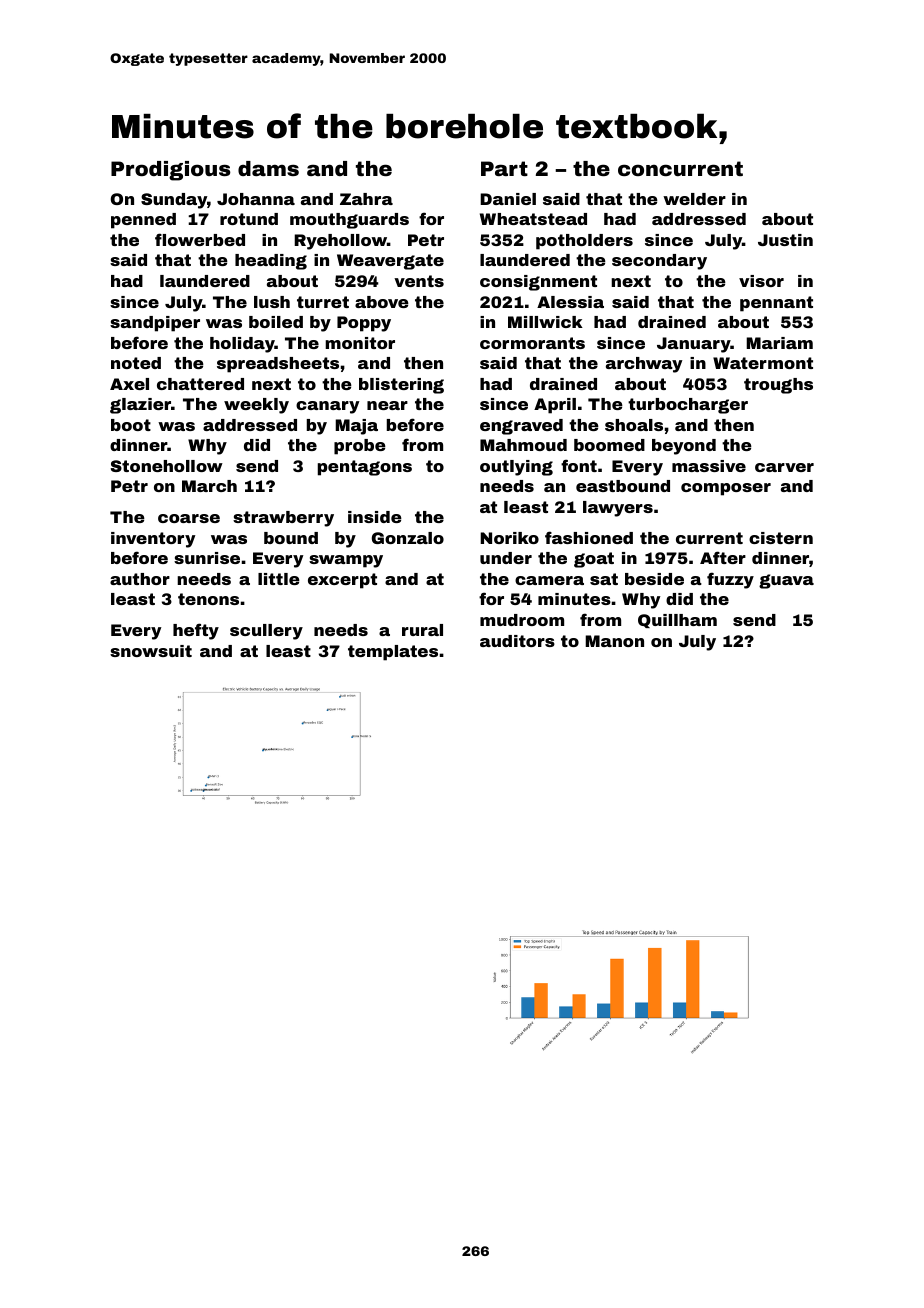 This document has height=1308, width=924. Describe the element at coordinates (778, 386) in the document. I see `troughs` at that location.
